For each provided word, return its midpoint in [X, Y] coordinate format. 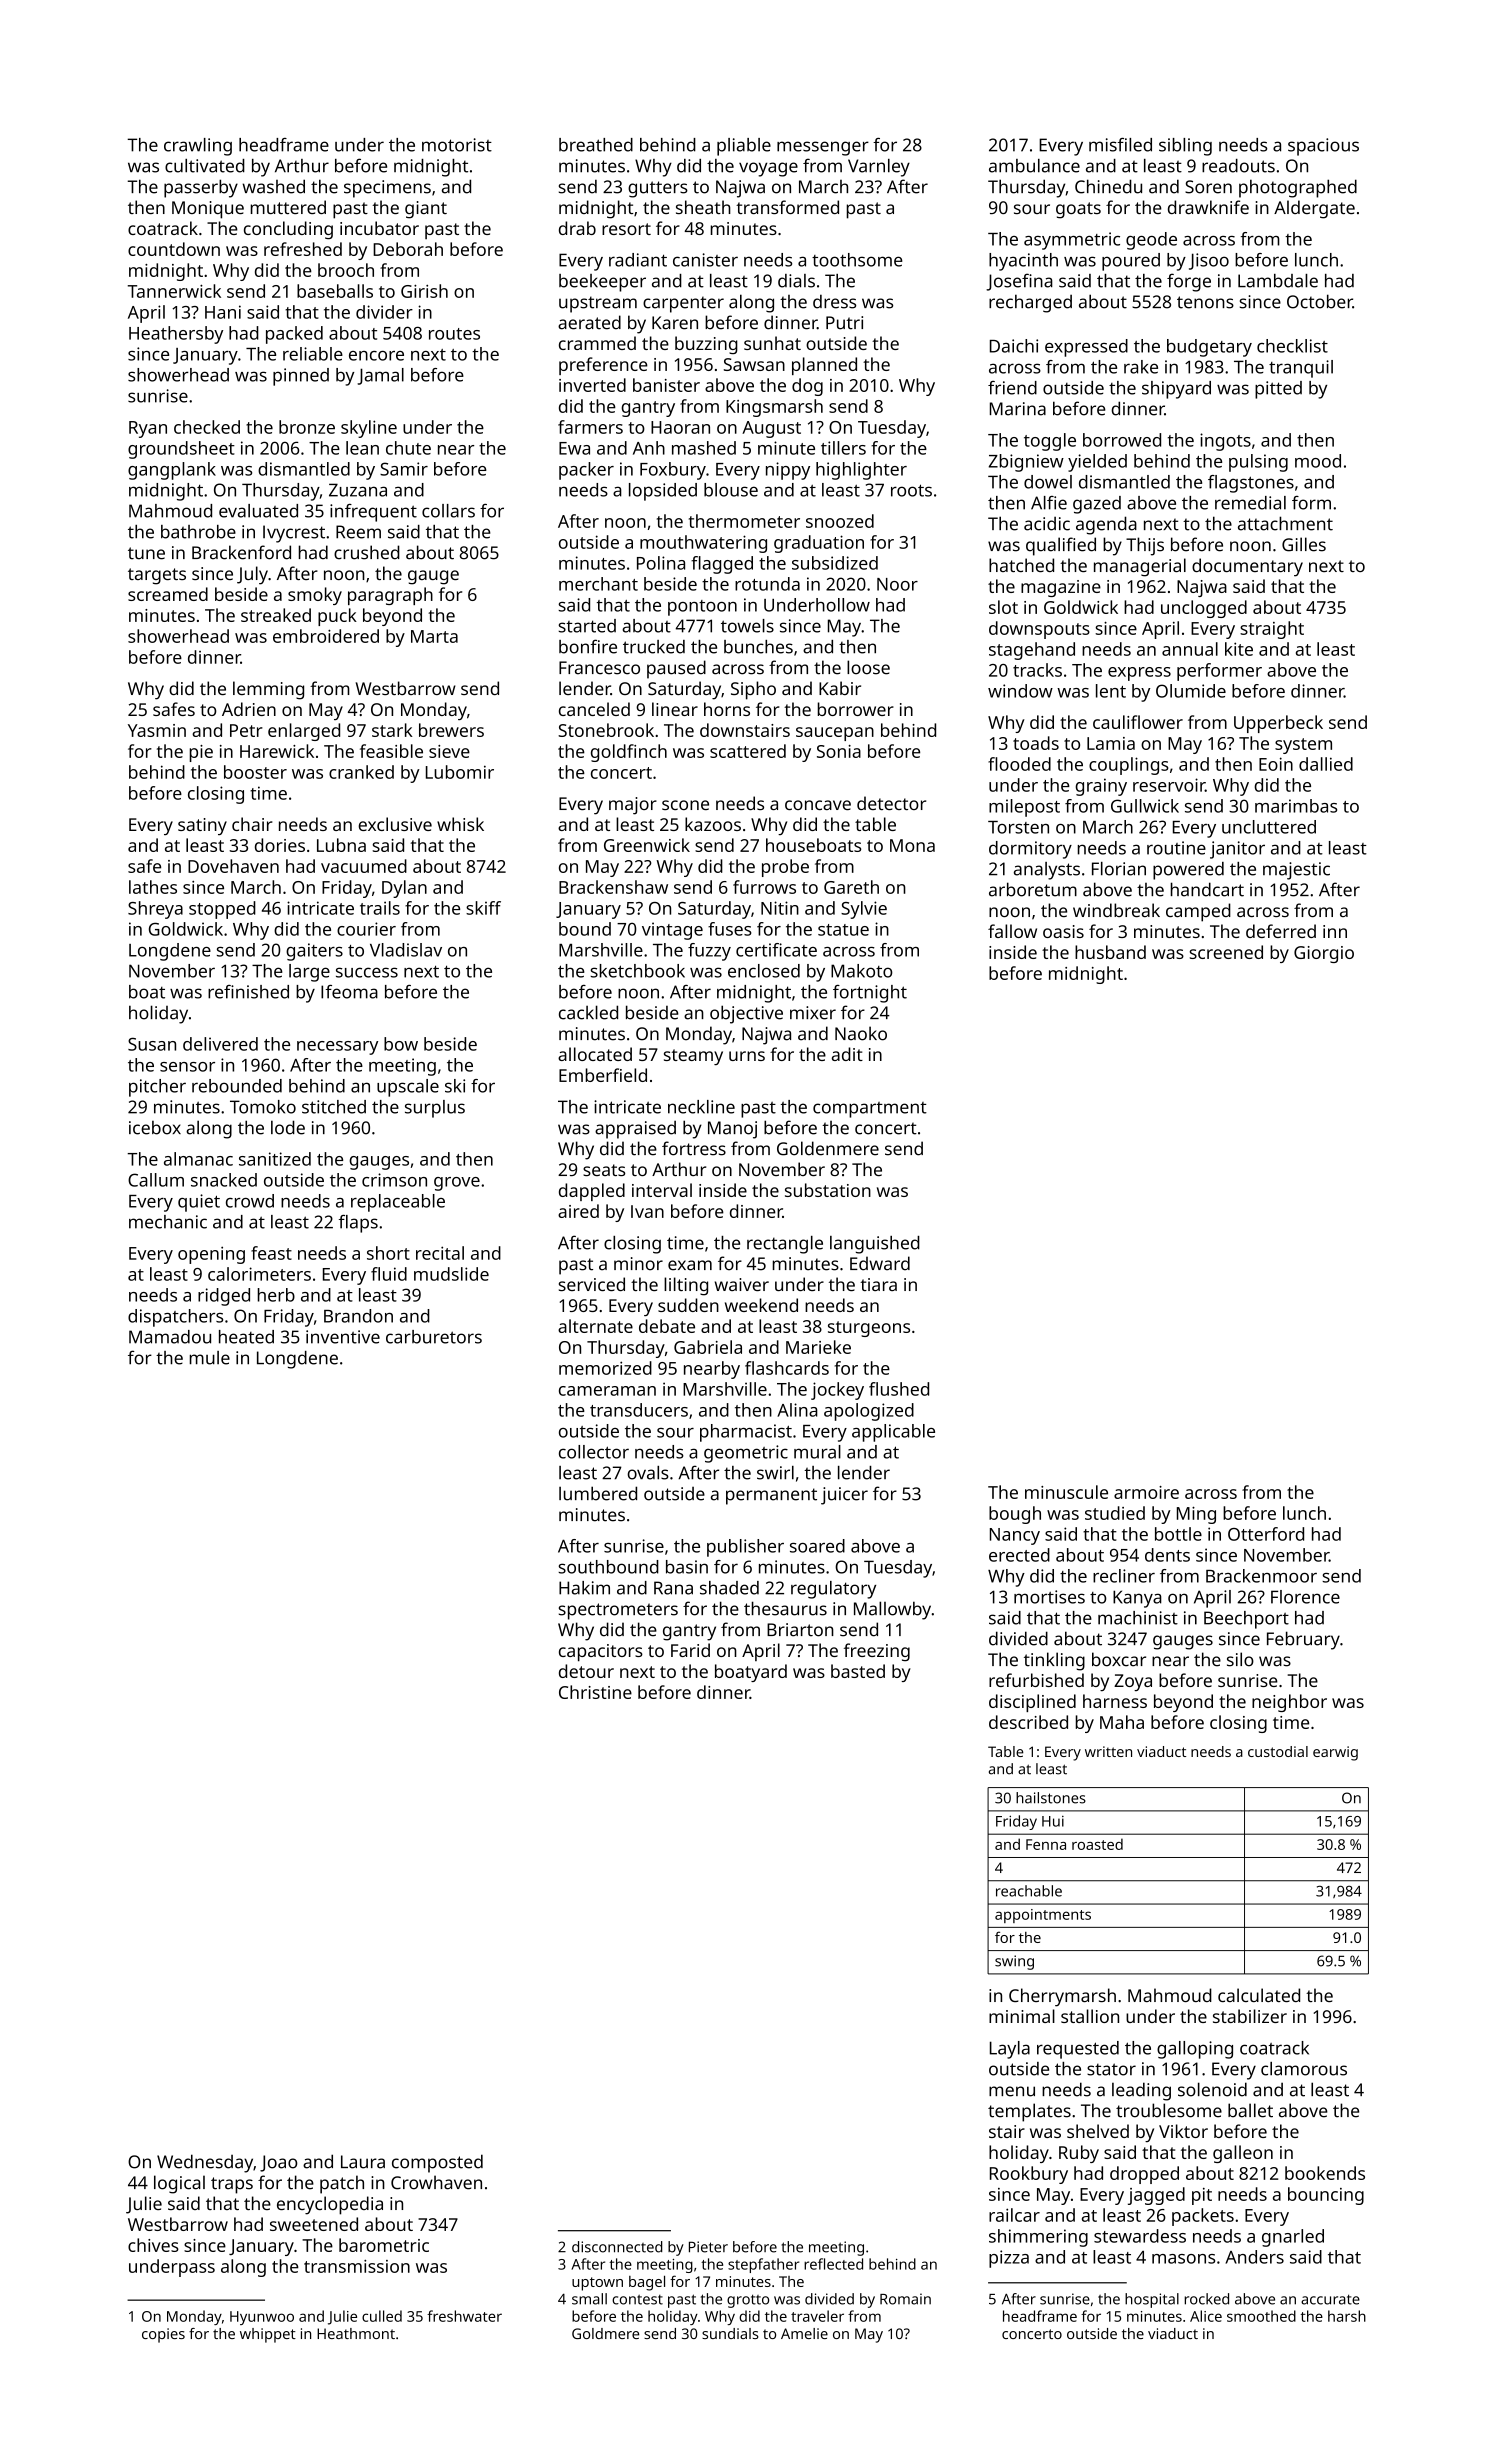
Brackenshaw [613, 887]
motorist [457, 145]
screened [1226, 952]
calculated [1259, 1995]
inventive [343, 1337]
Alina [797, 1410]
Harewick [277, 751]
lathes [153, 887]
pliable [744, 147]
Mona [912, 845]
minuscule [1066, 1492]
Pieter [708, 2247]
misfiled [1120, 145]
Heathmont [356, 2333]
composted [437, 2163]
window [1020, 691]
